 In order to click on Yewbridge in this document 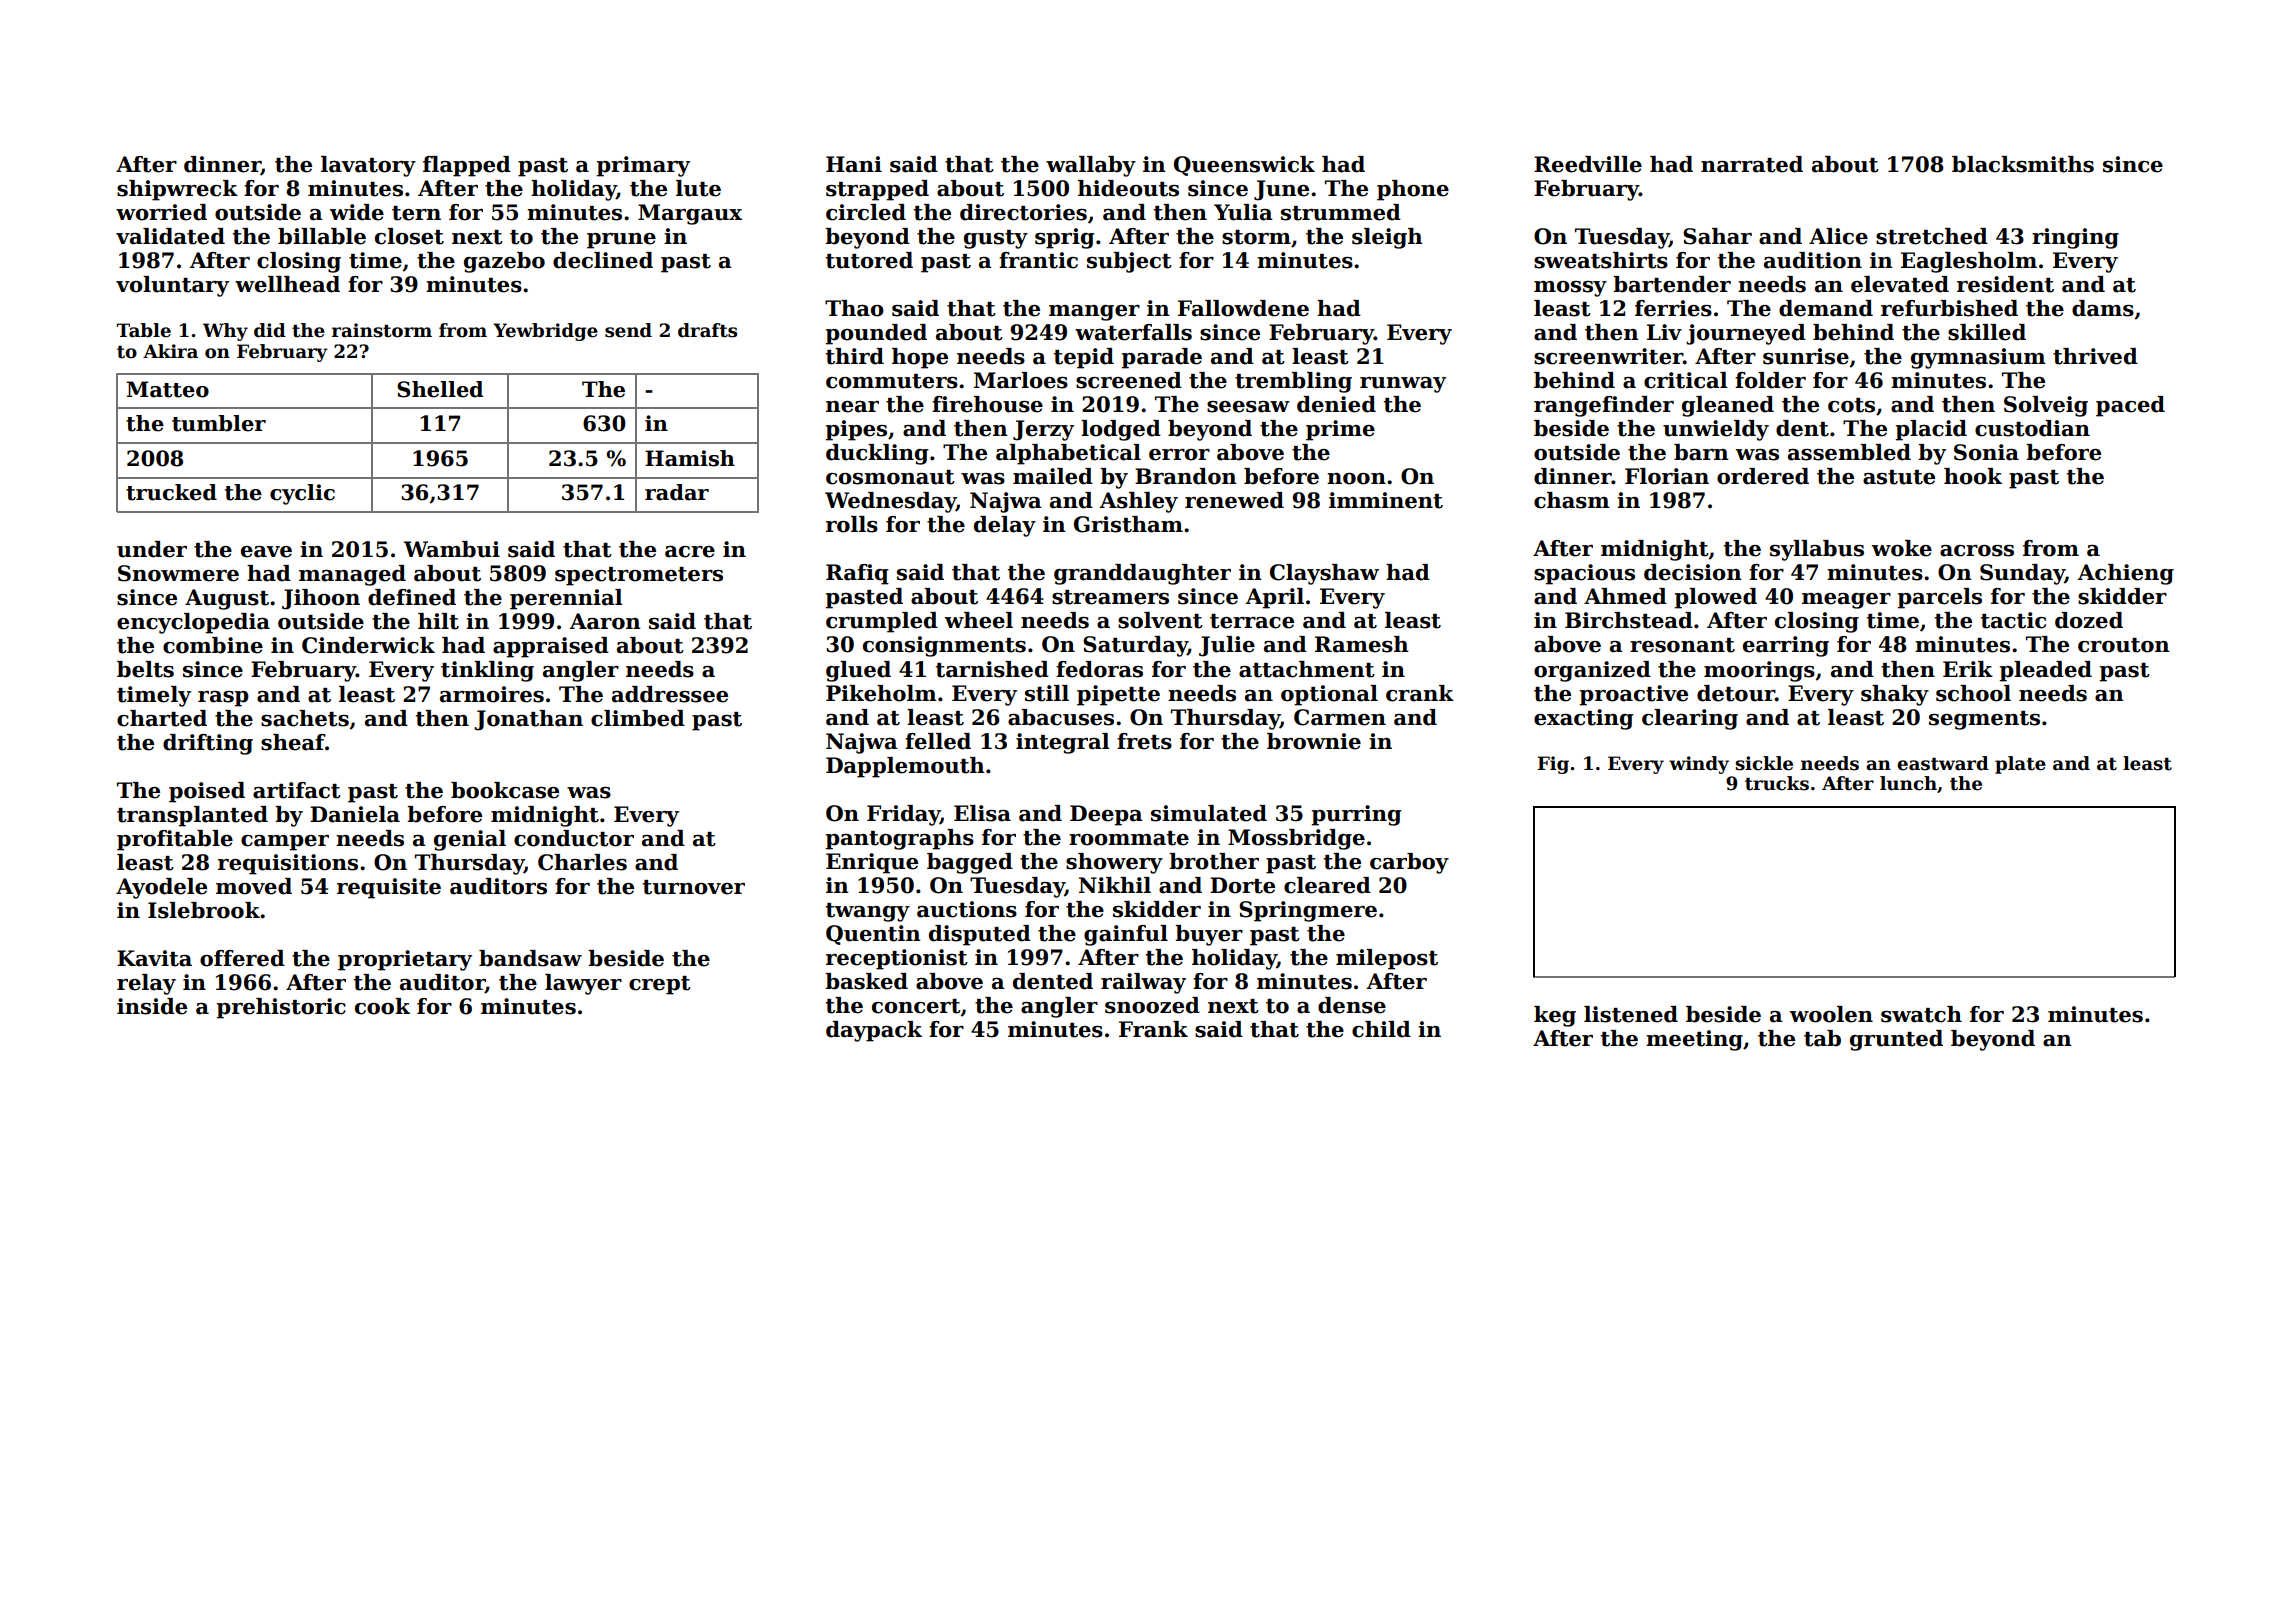, I will do `click(545, 332)`.
